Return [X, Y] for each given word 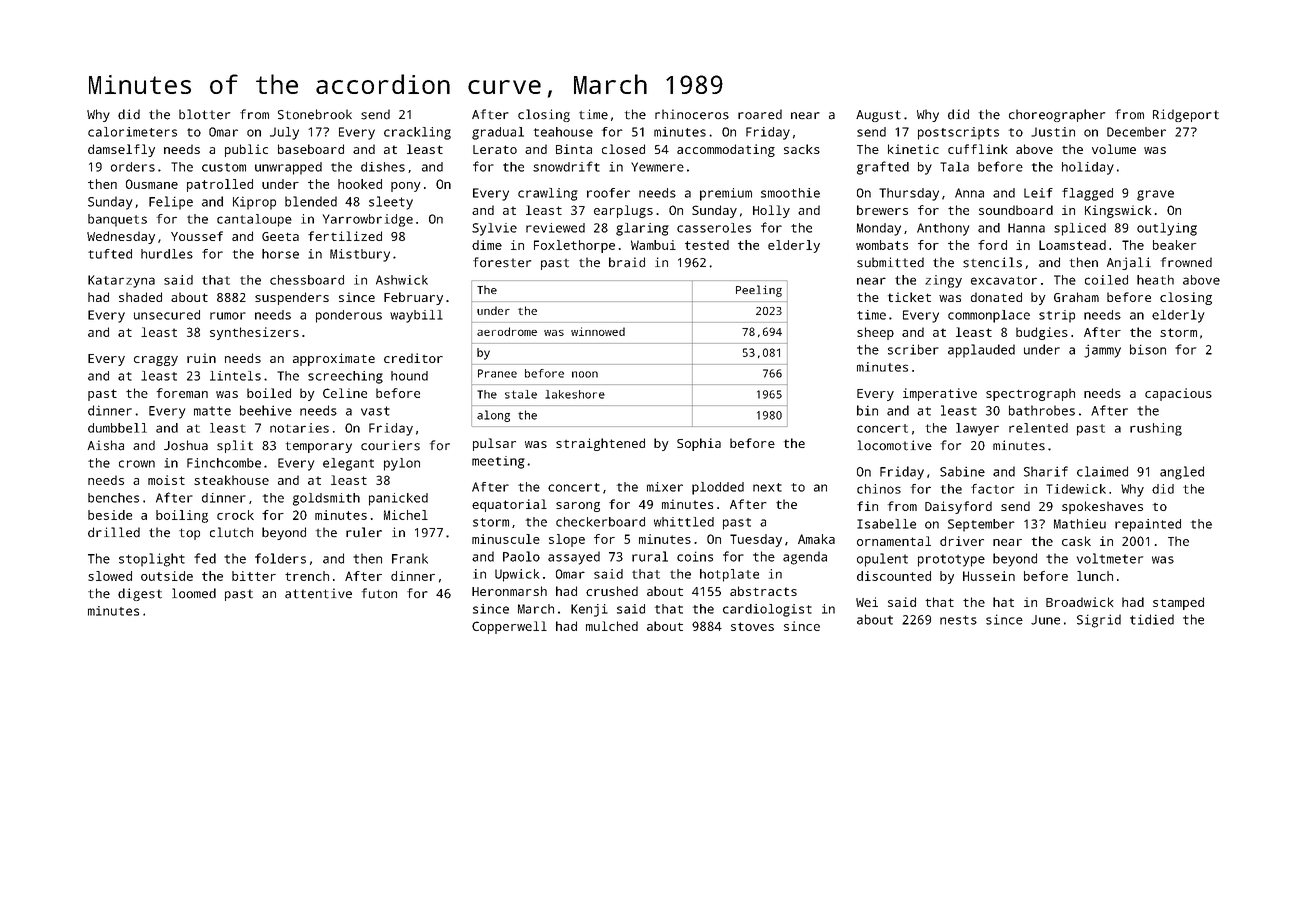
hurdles [167, 254]
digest [140, 594]
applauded [981, 351]
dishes [383, 167]
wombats [882, 245]
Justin [1053, 132]
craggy [156, 361]
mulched [612, 626]
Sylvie [494, 229]
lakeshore [575, 394]
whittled [684, 522]
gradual [498, 133]
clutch [231, 532]
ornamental [894, 541]
